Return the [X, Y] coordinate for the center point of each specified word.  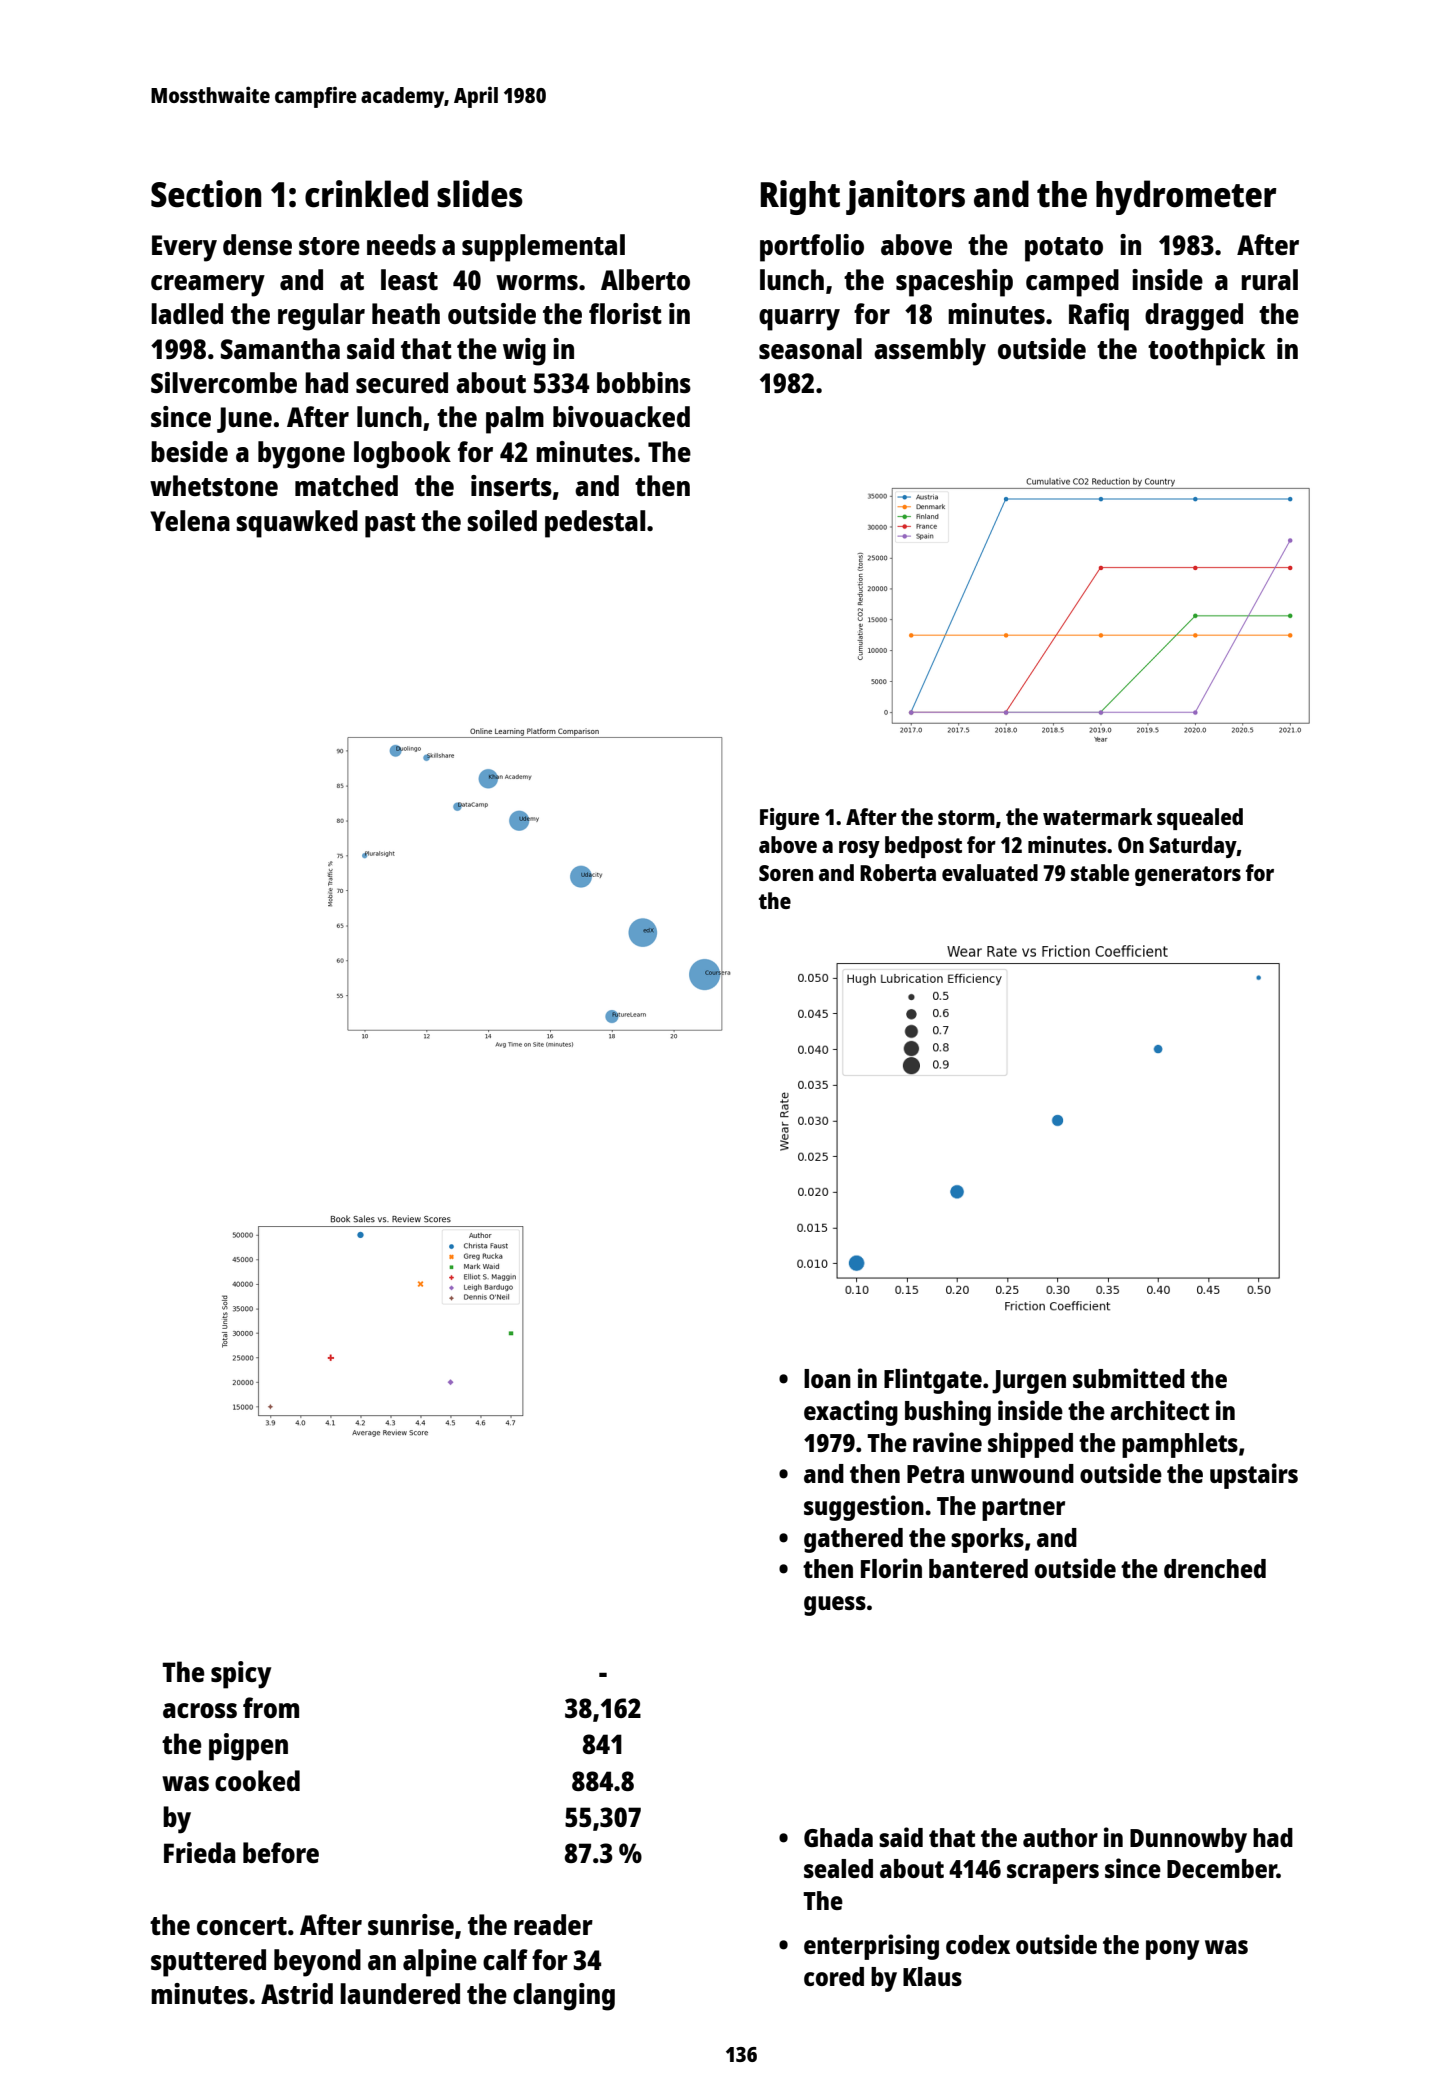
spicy [241, 1675]
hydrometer [1186, 197]
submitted [1129, 1378]
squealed [1200, 819]
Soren [786, 873]
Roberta [898, 872]
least [409, 279]
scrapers [1053, 1874]
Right [800, 197]
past [390, 525]
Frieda [200, 1852]
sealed [838, 1868]
